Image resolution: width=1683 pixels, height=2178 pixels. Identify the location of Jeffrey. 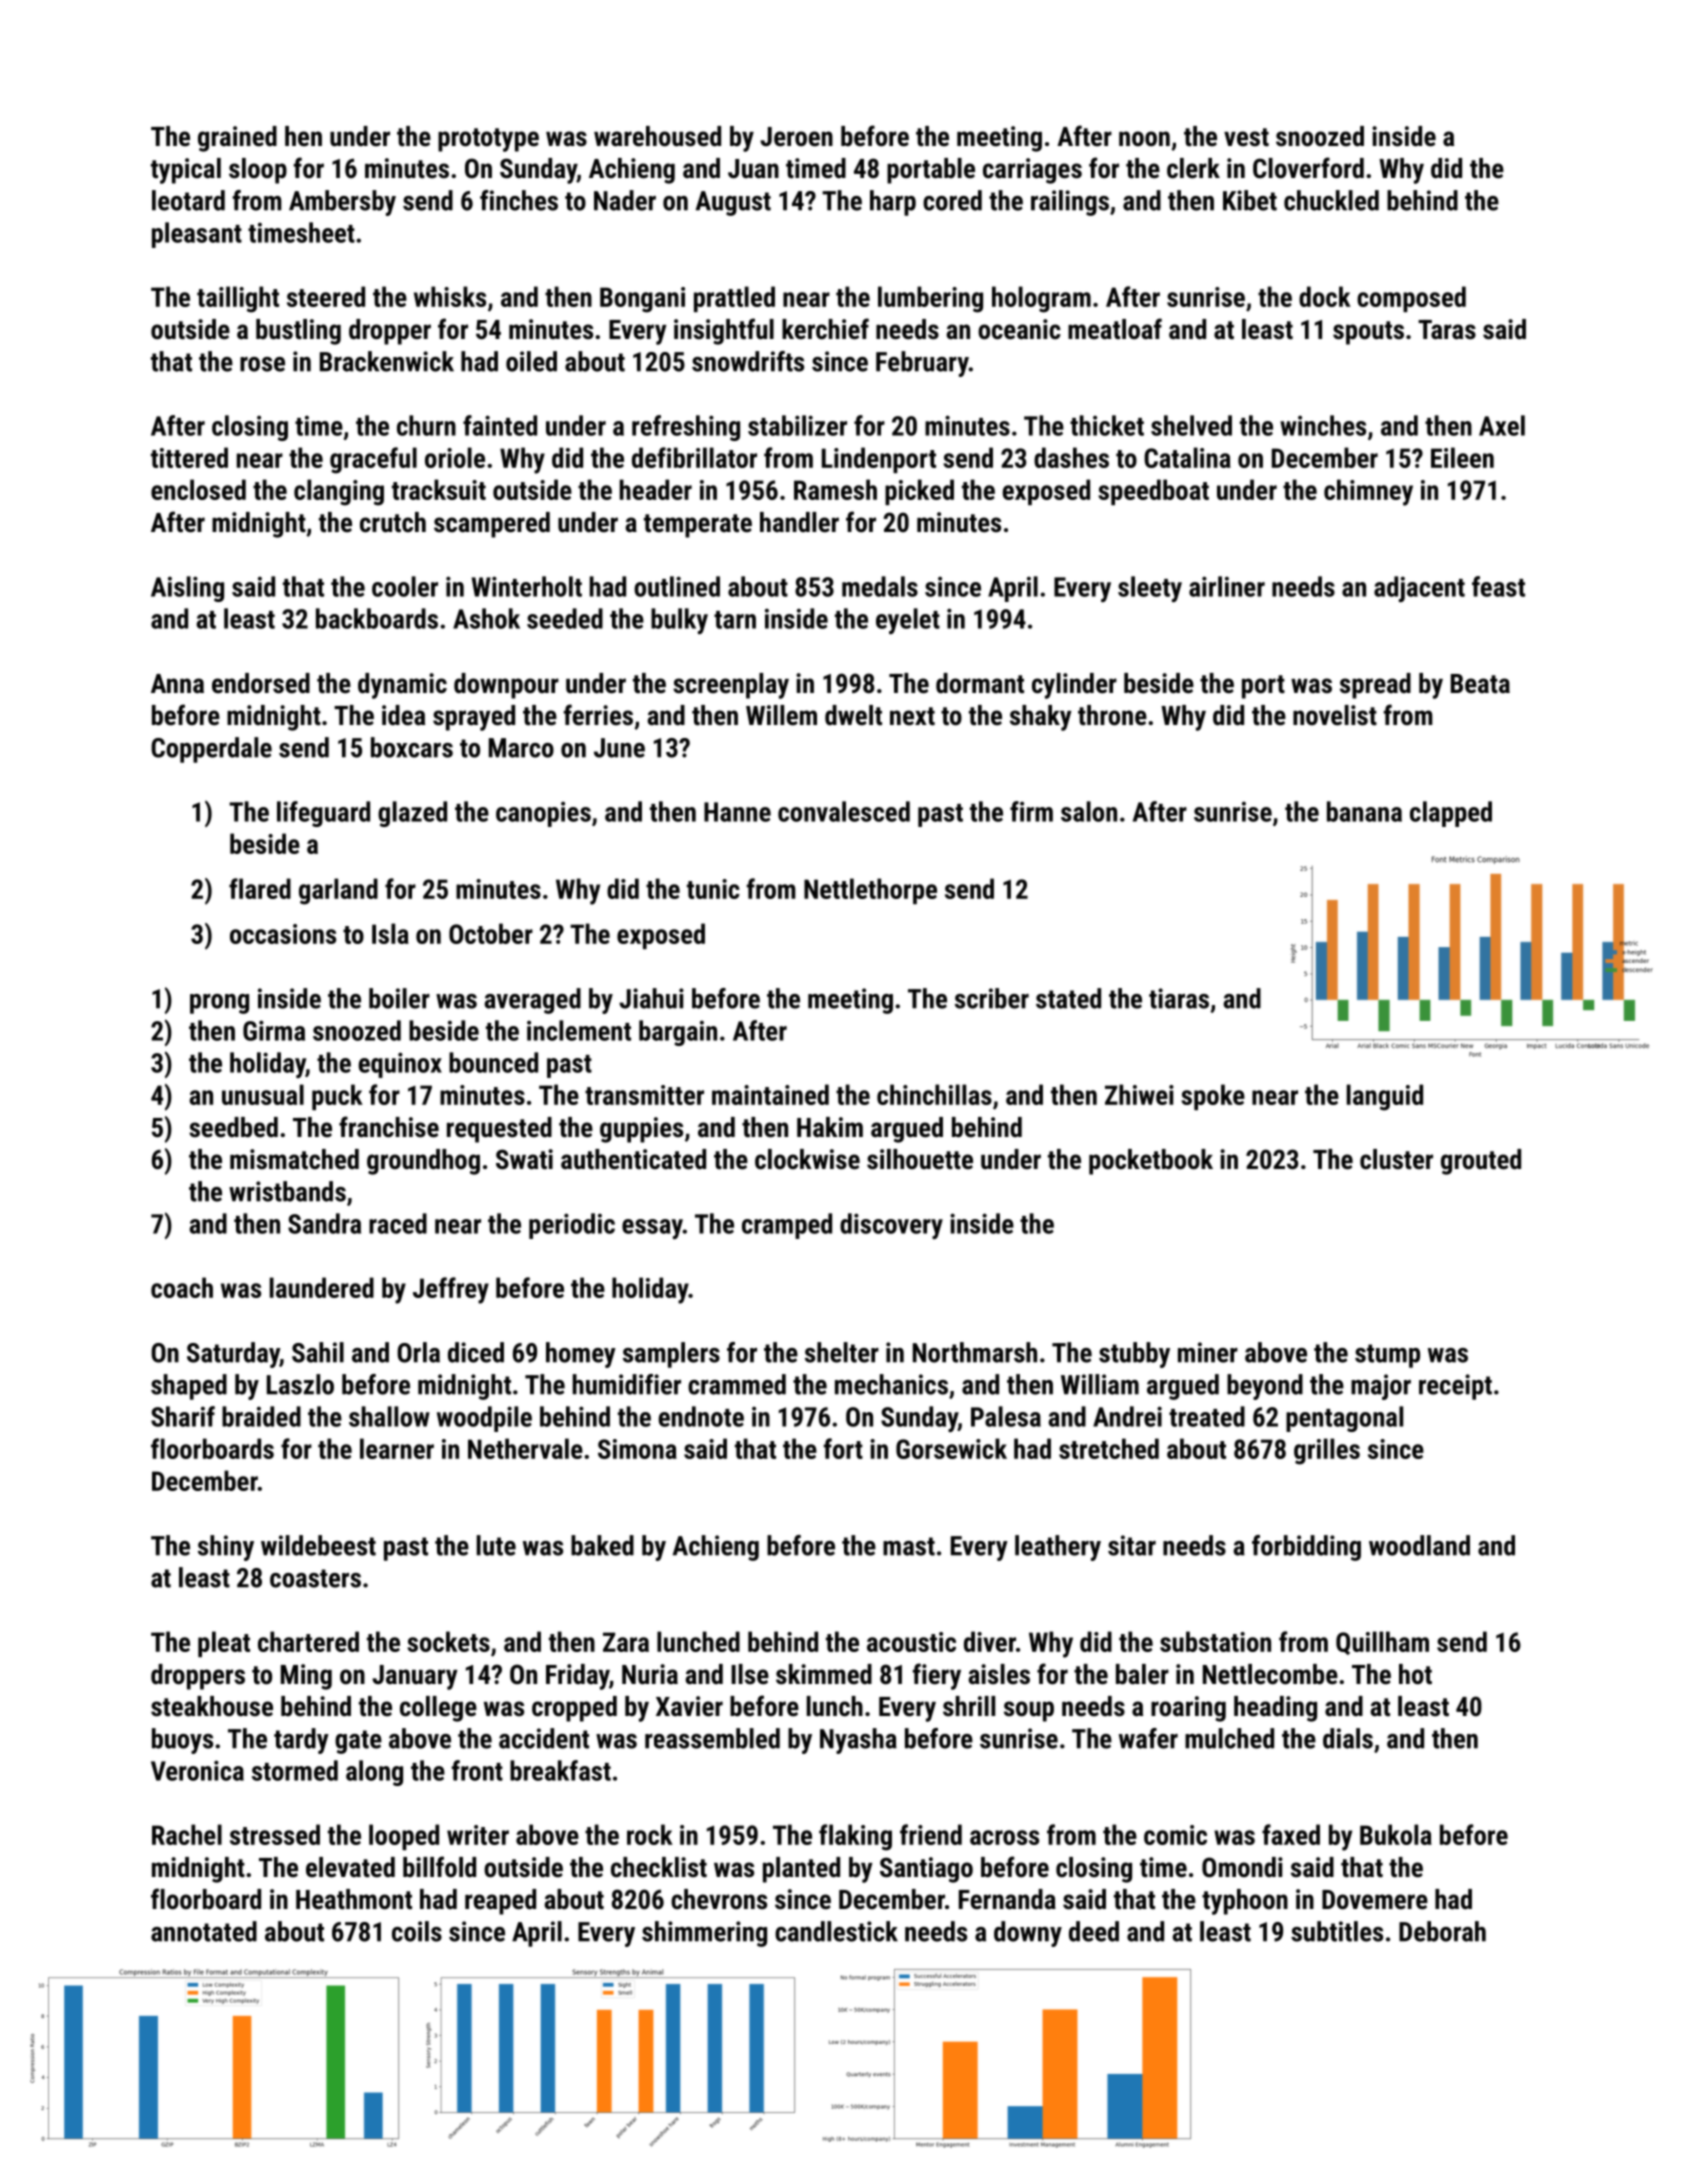
(451, 1290).
